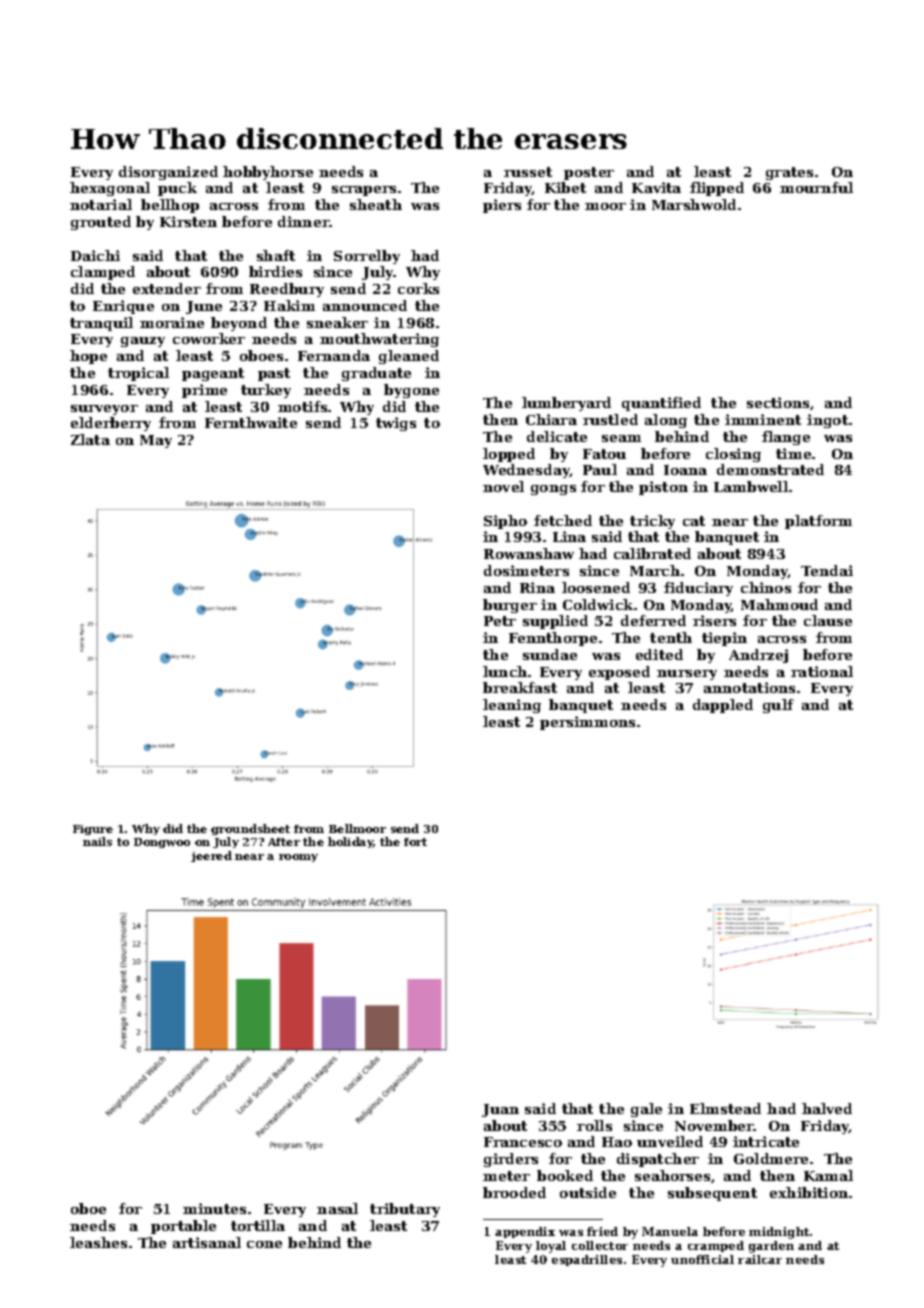 The height and width of the screenshot is (1308, 924). What do you see at coordinates (97, 841) in the screenshot?
I see `nails` at bounding box center [97, 841].
